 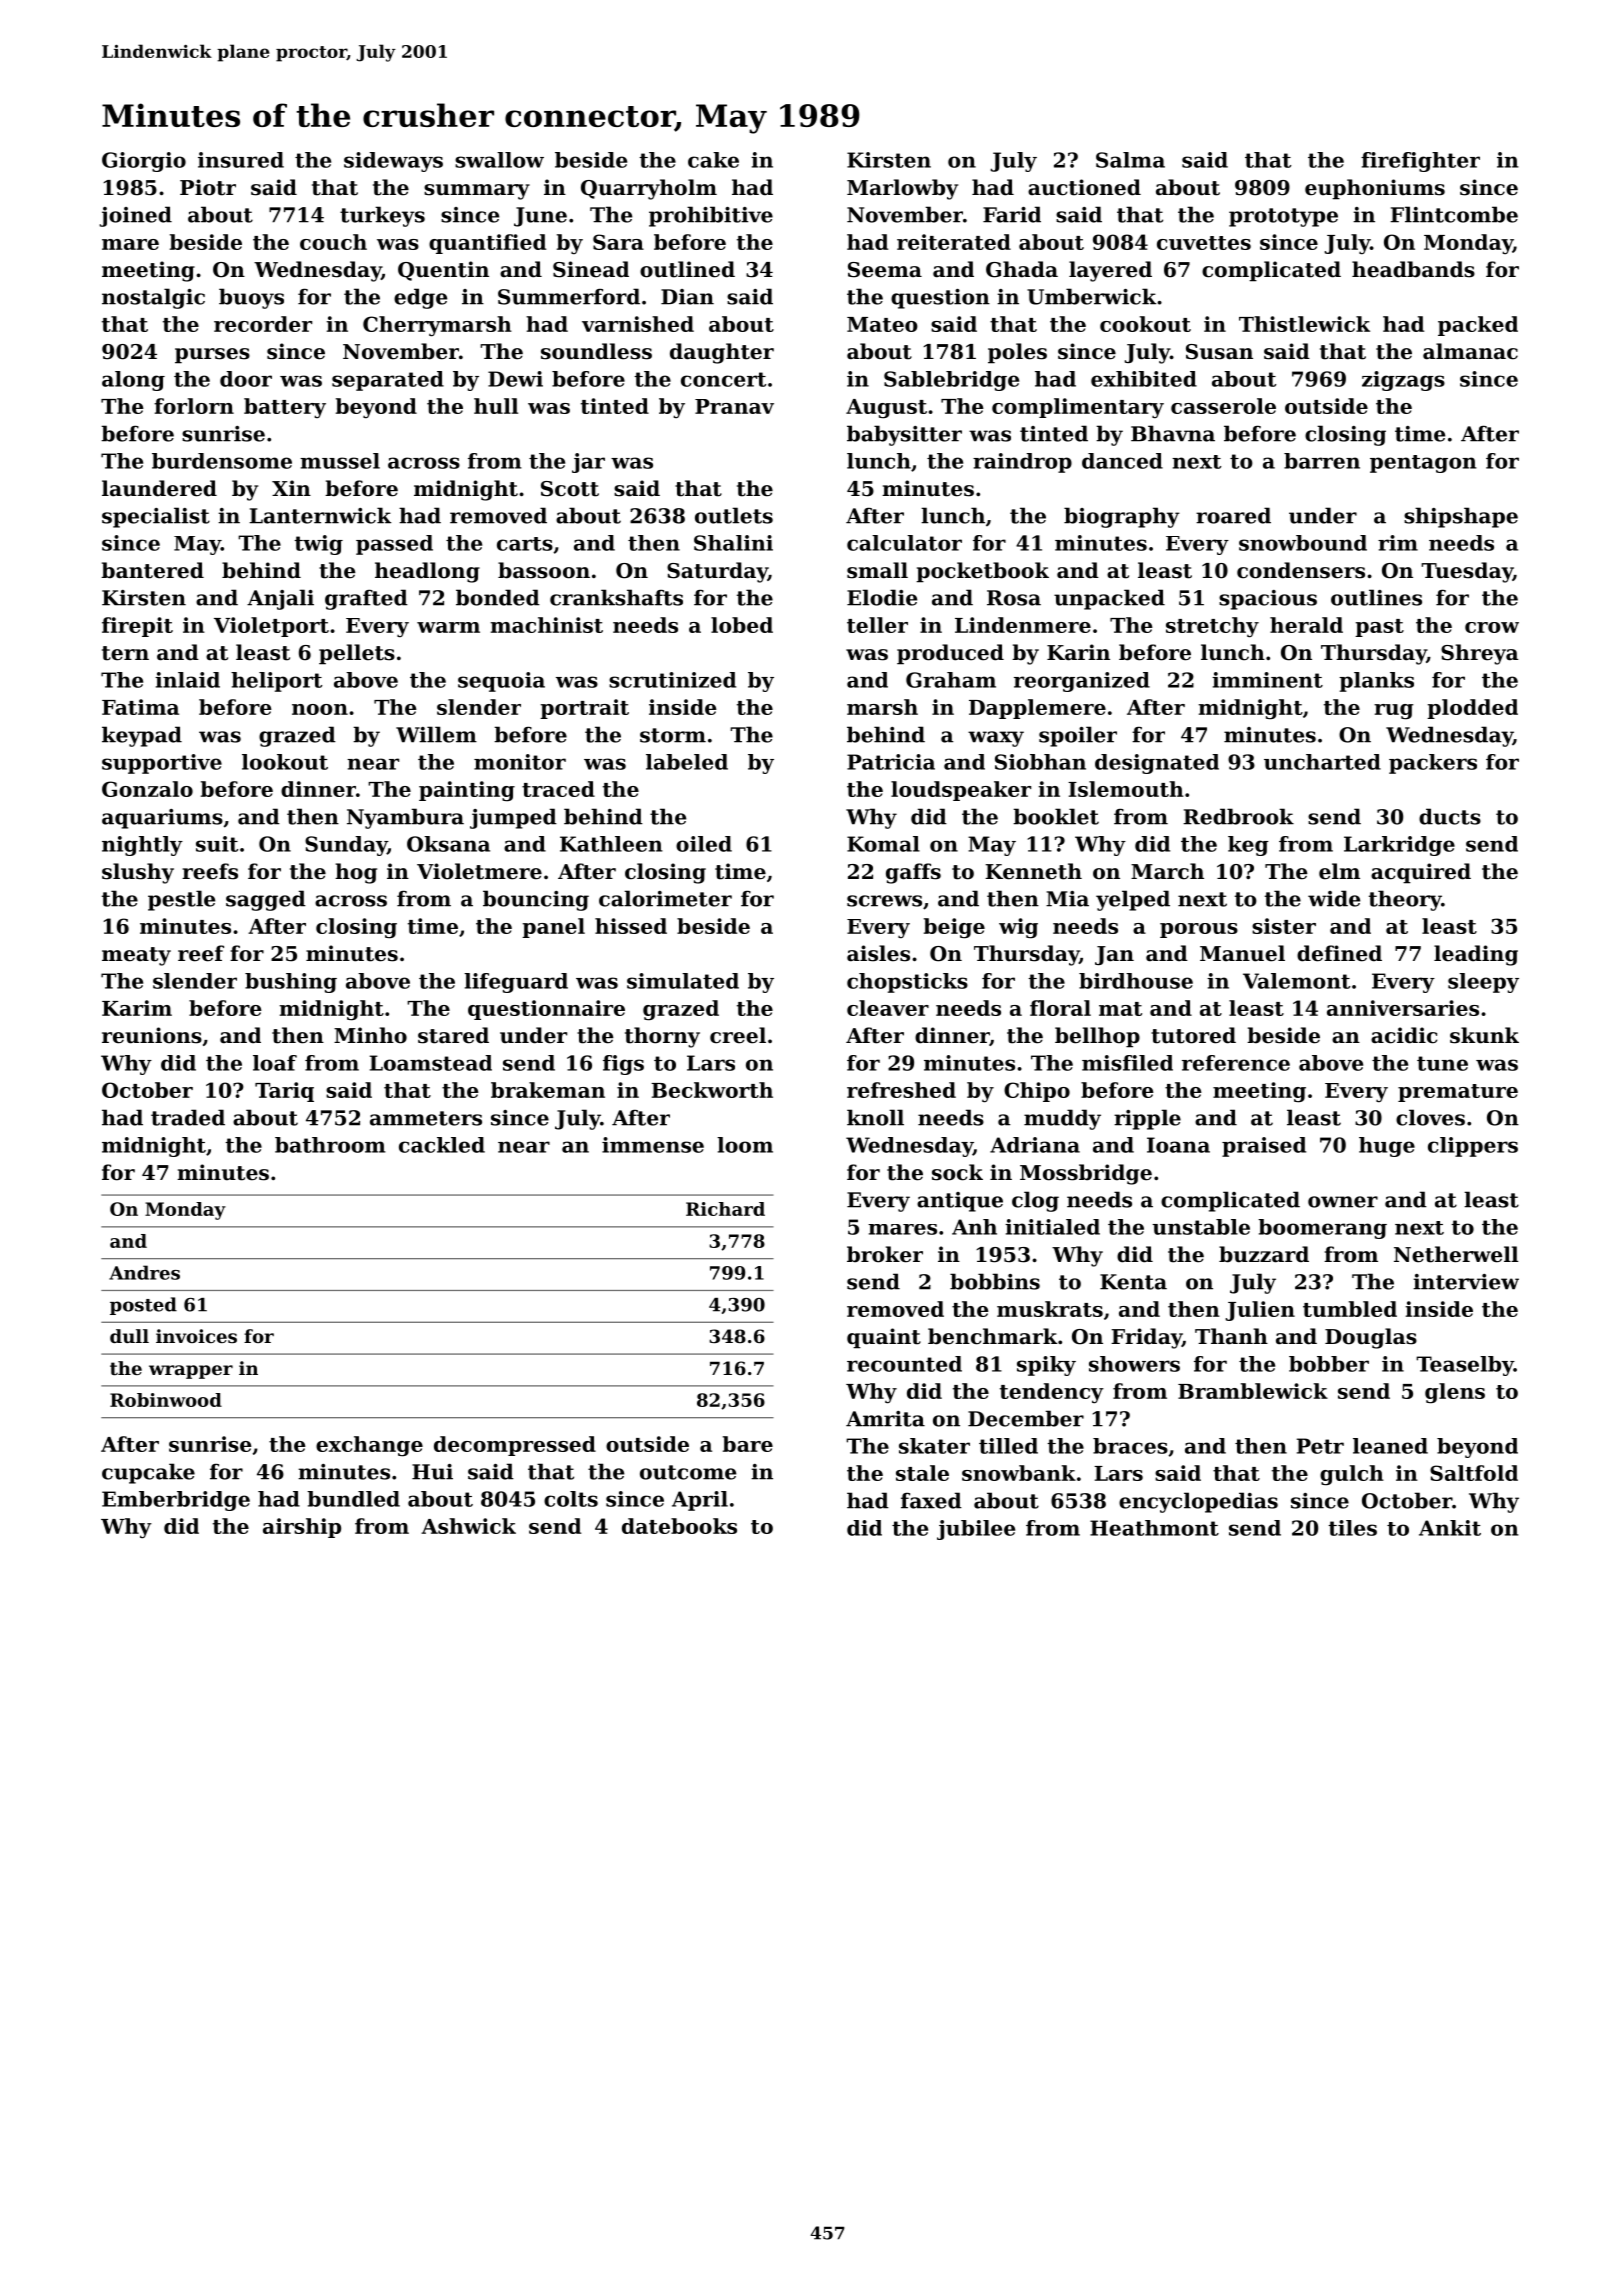 I want to click on planks, so click(x=1376, y=682).
